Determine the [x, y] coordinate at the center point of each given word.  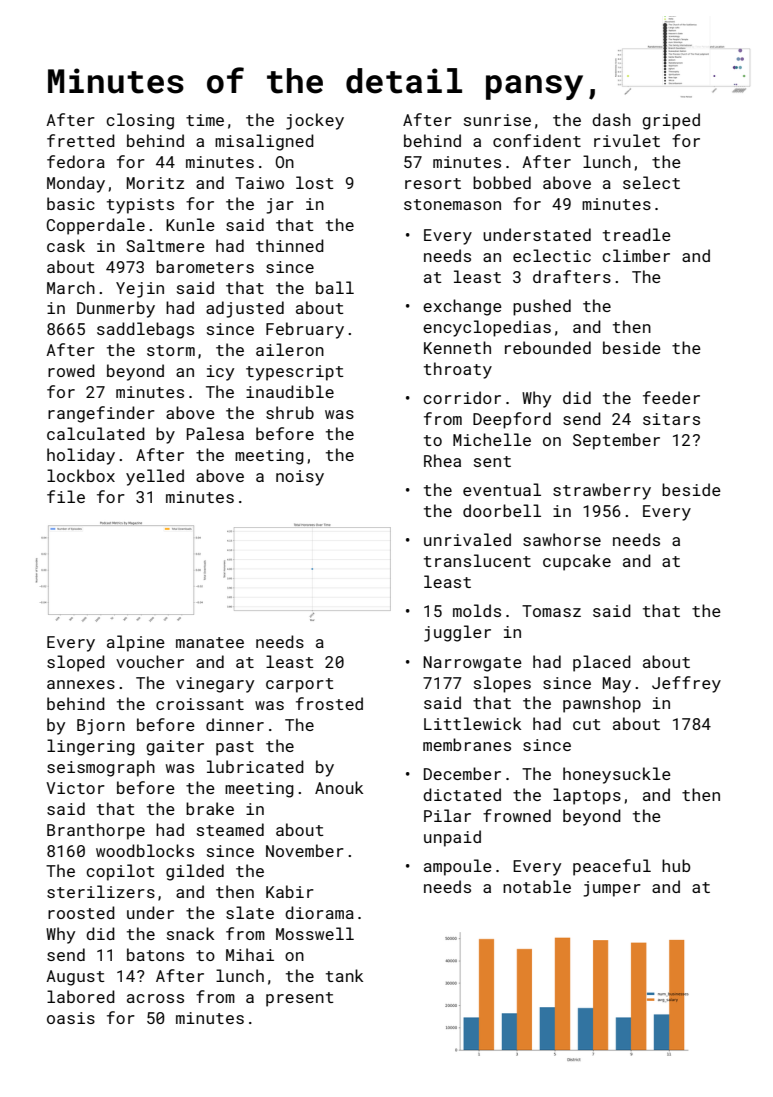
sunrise [497, 120]
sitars [671, 419]
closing [140, 121]
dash [611, 119]
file [66, 496]
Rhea [442, 460]
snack [190, 933]
